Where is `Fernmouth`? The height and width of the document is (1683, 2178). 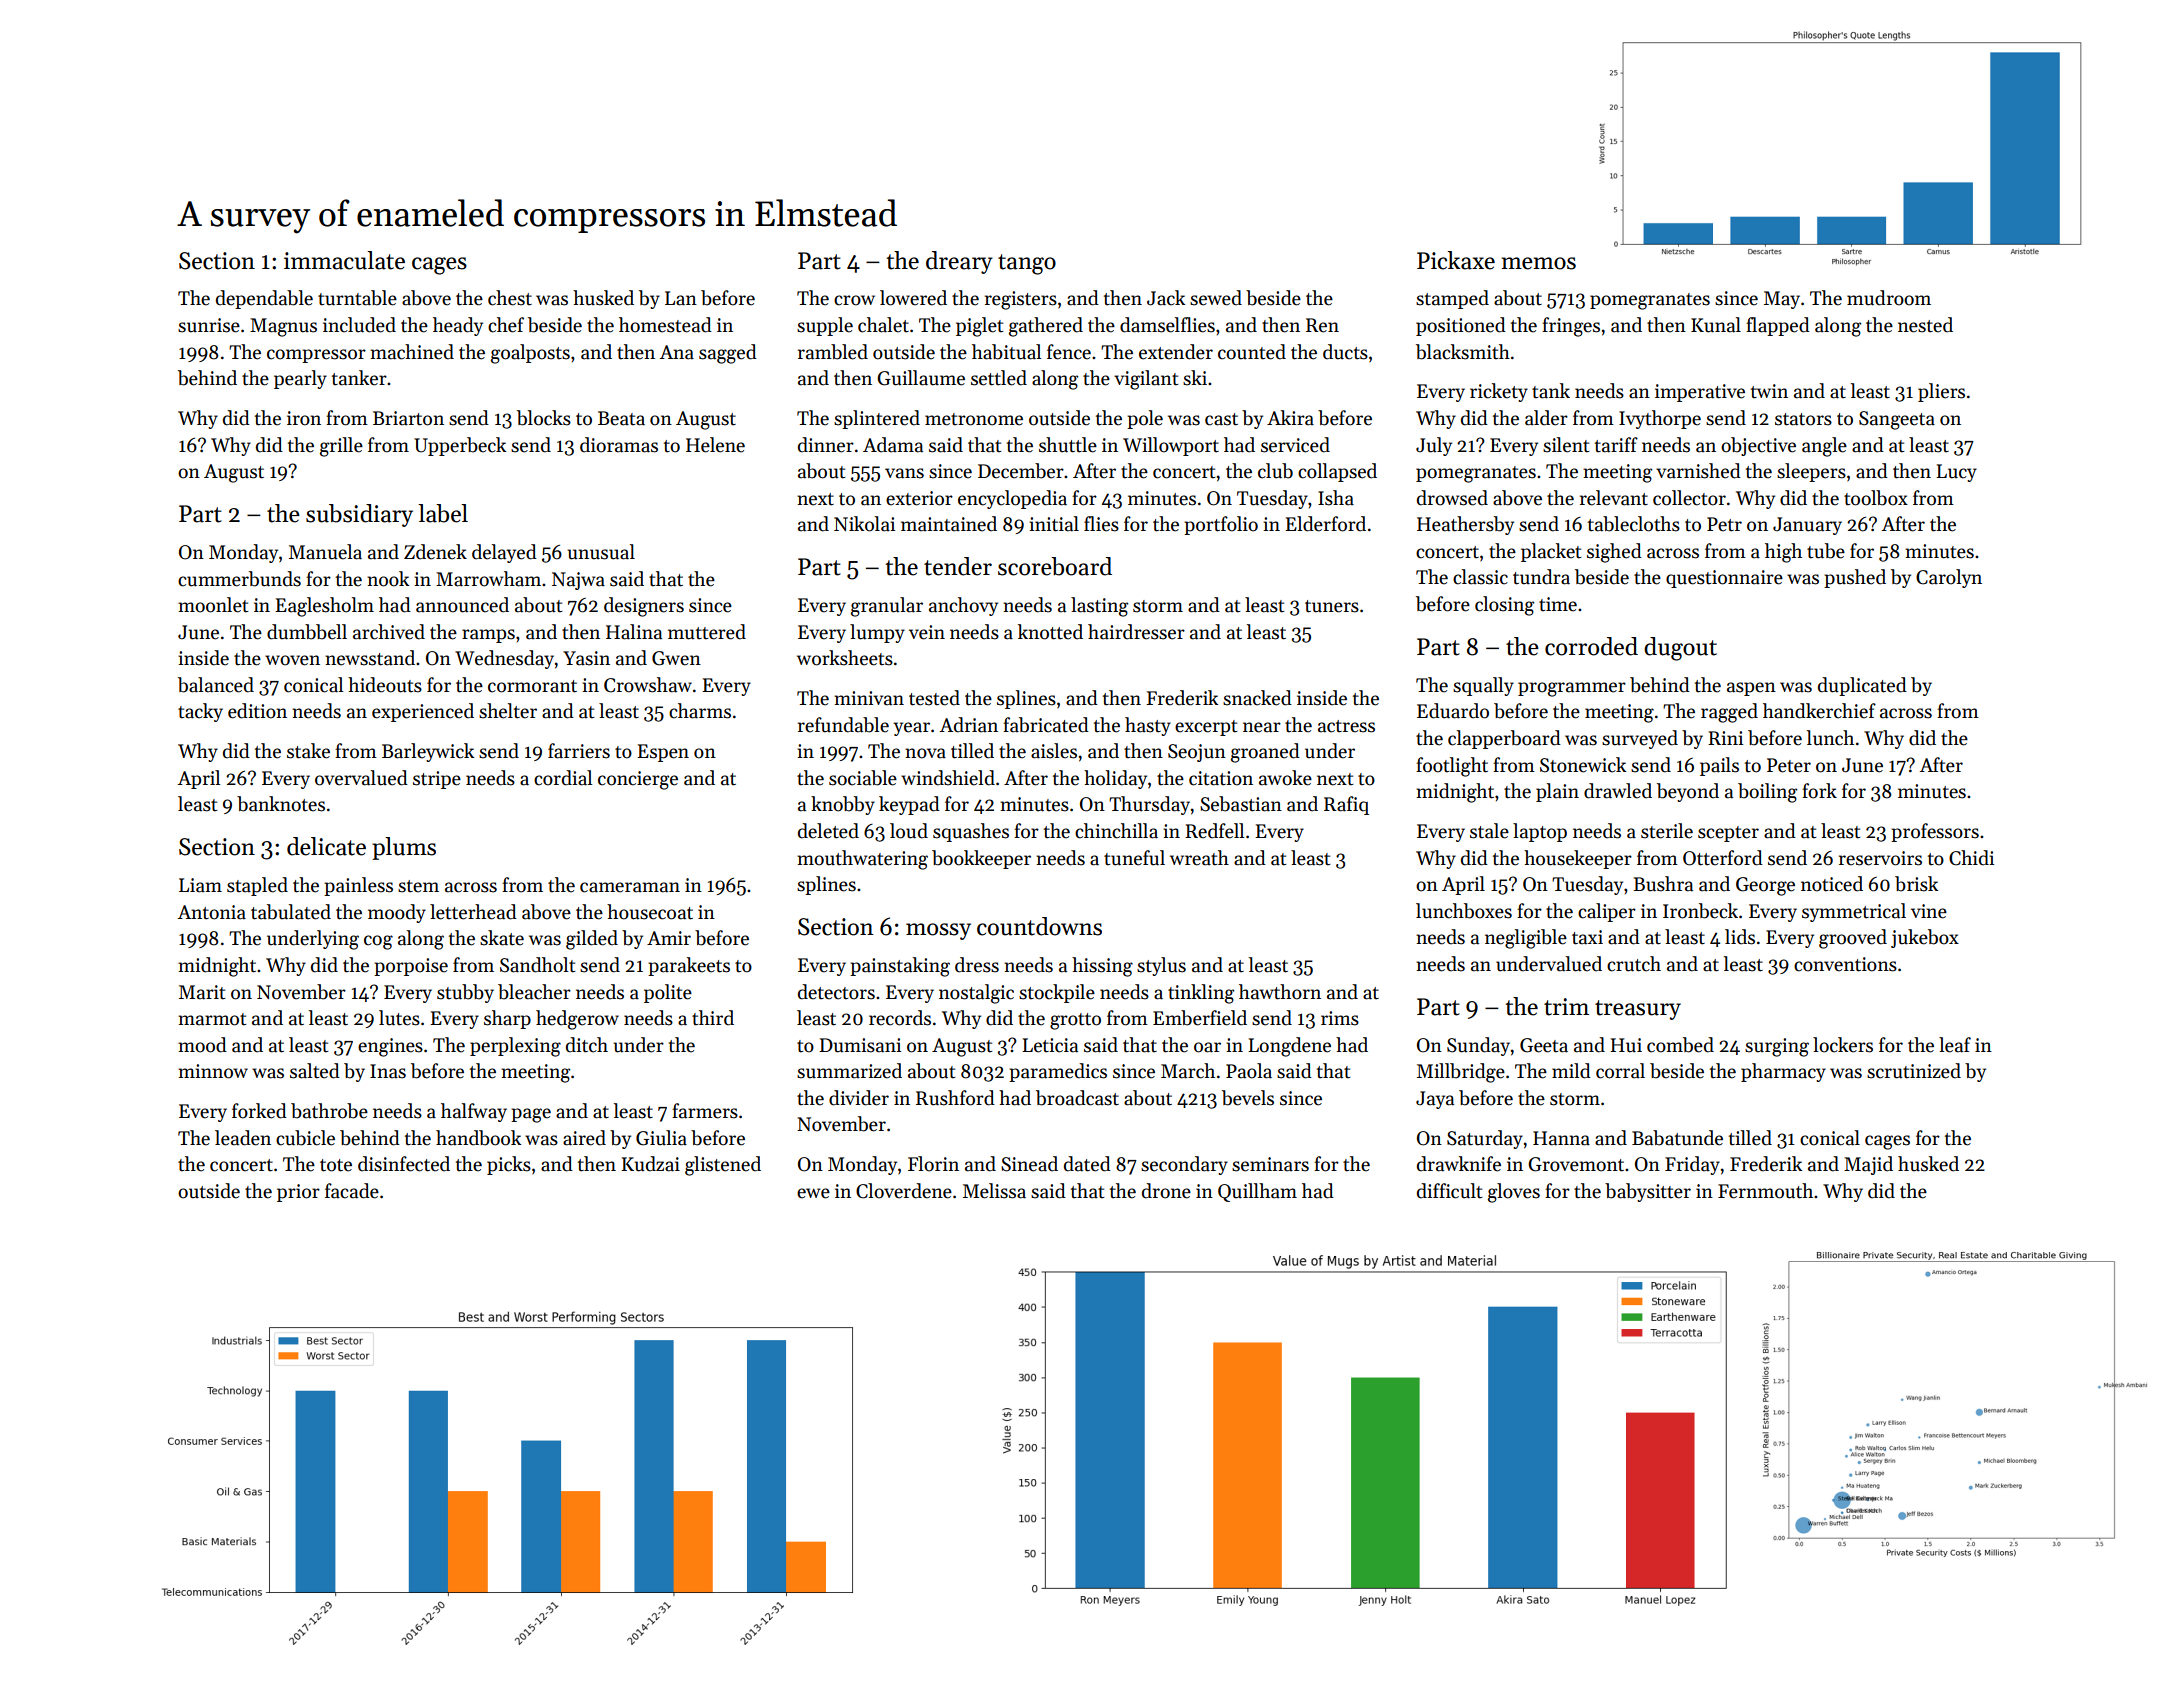 Fernmouth is located at coordinates (1765, 1191).
